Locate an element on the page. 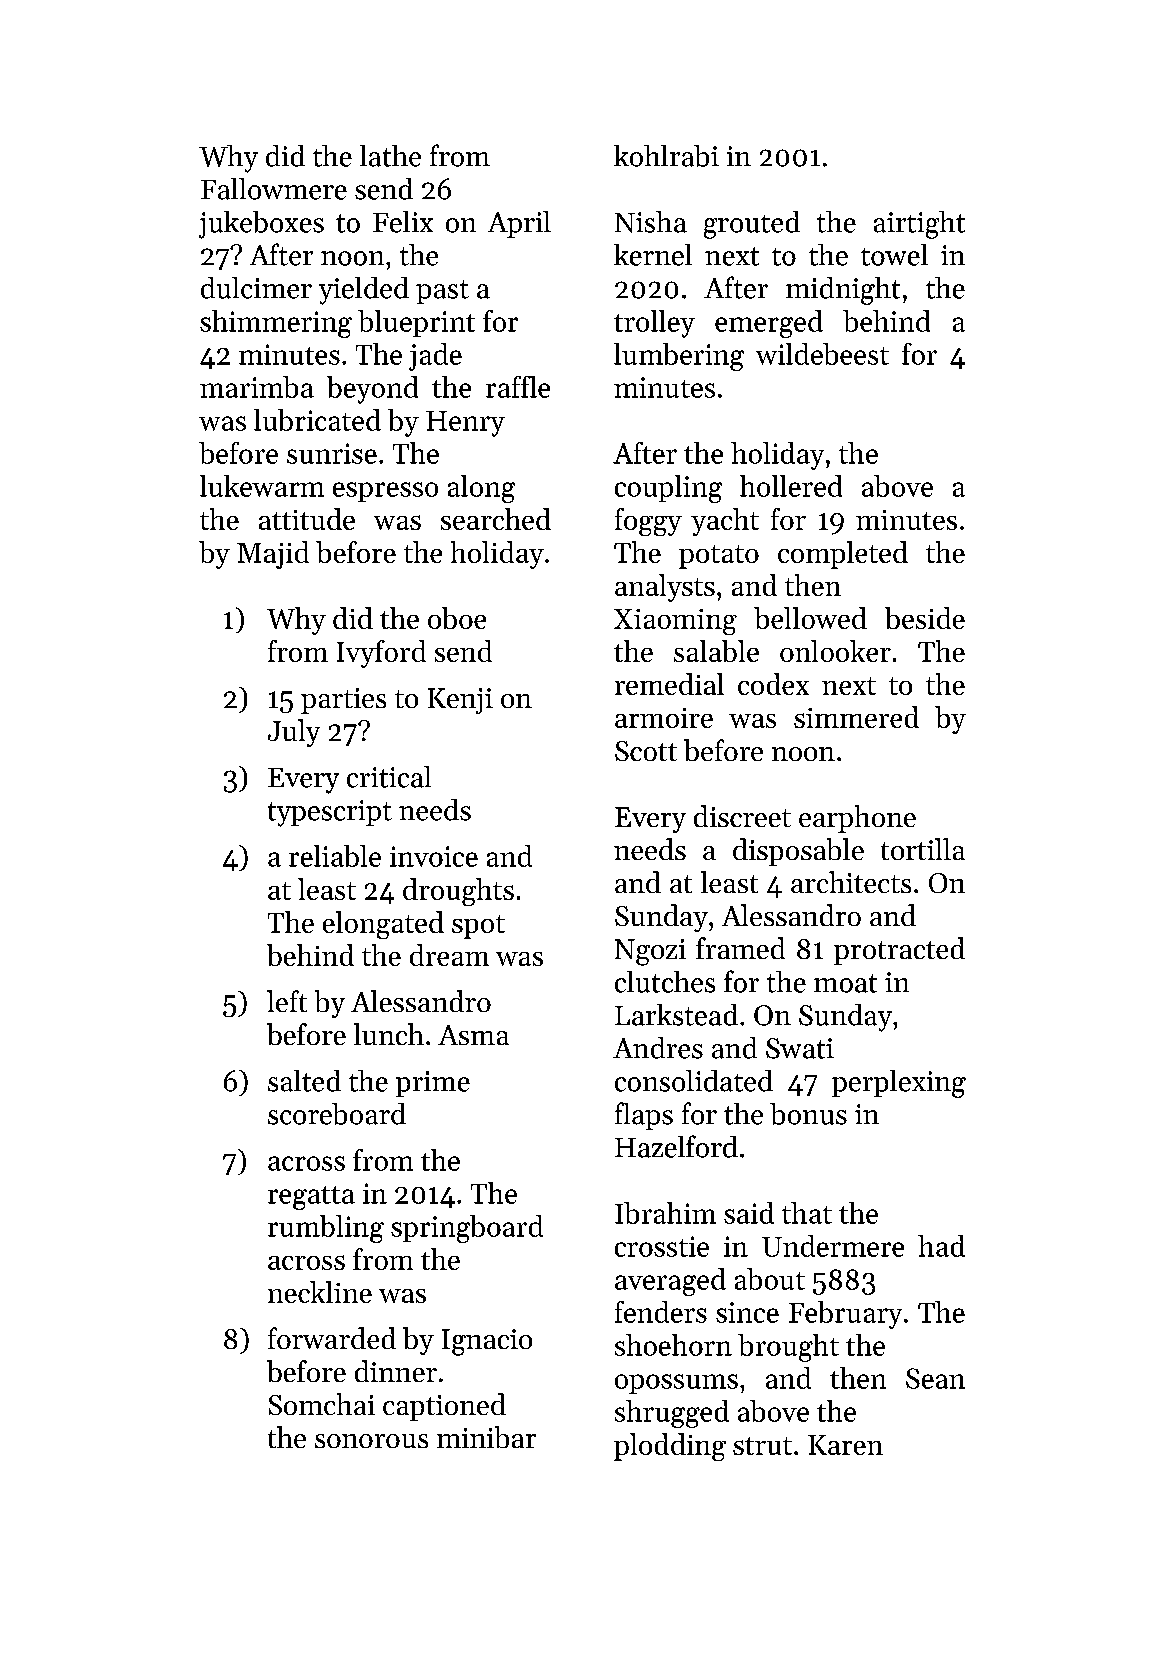 The height and width of the image is (1654, 1165). elongated is located at coordinates (383, 925).
